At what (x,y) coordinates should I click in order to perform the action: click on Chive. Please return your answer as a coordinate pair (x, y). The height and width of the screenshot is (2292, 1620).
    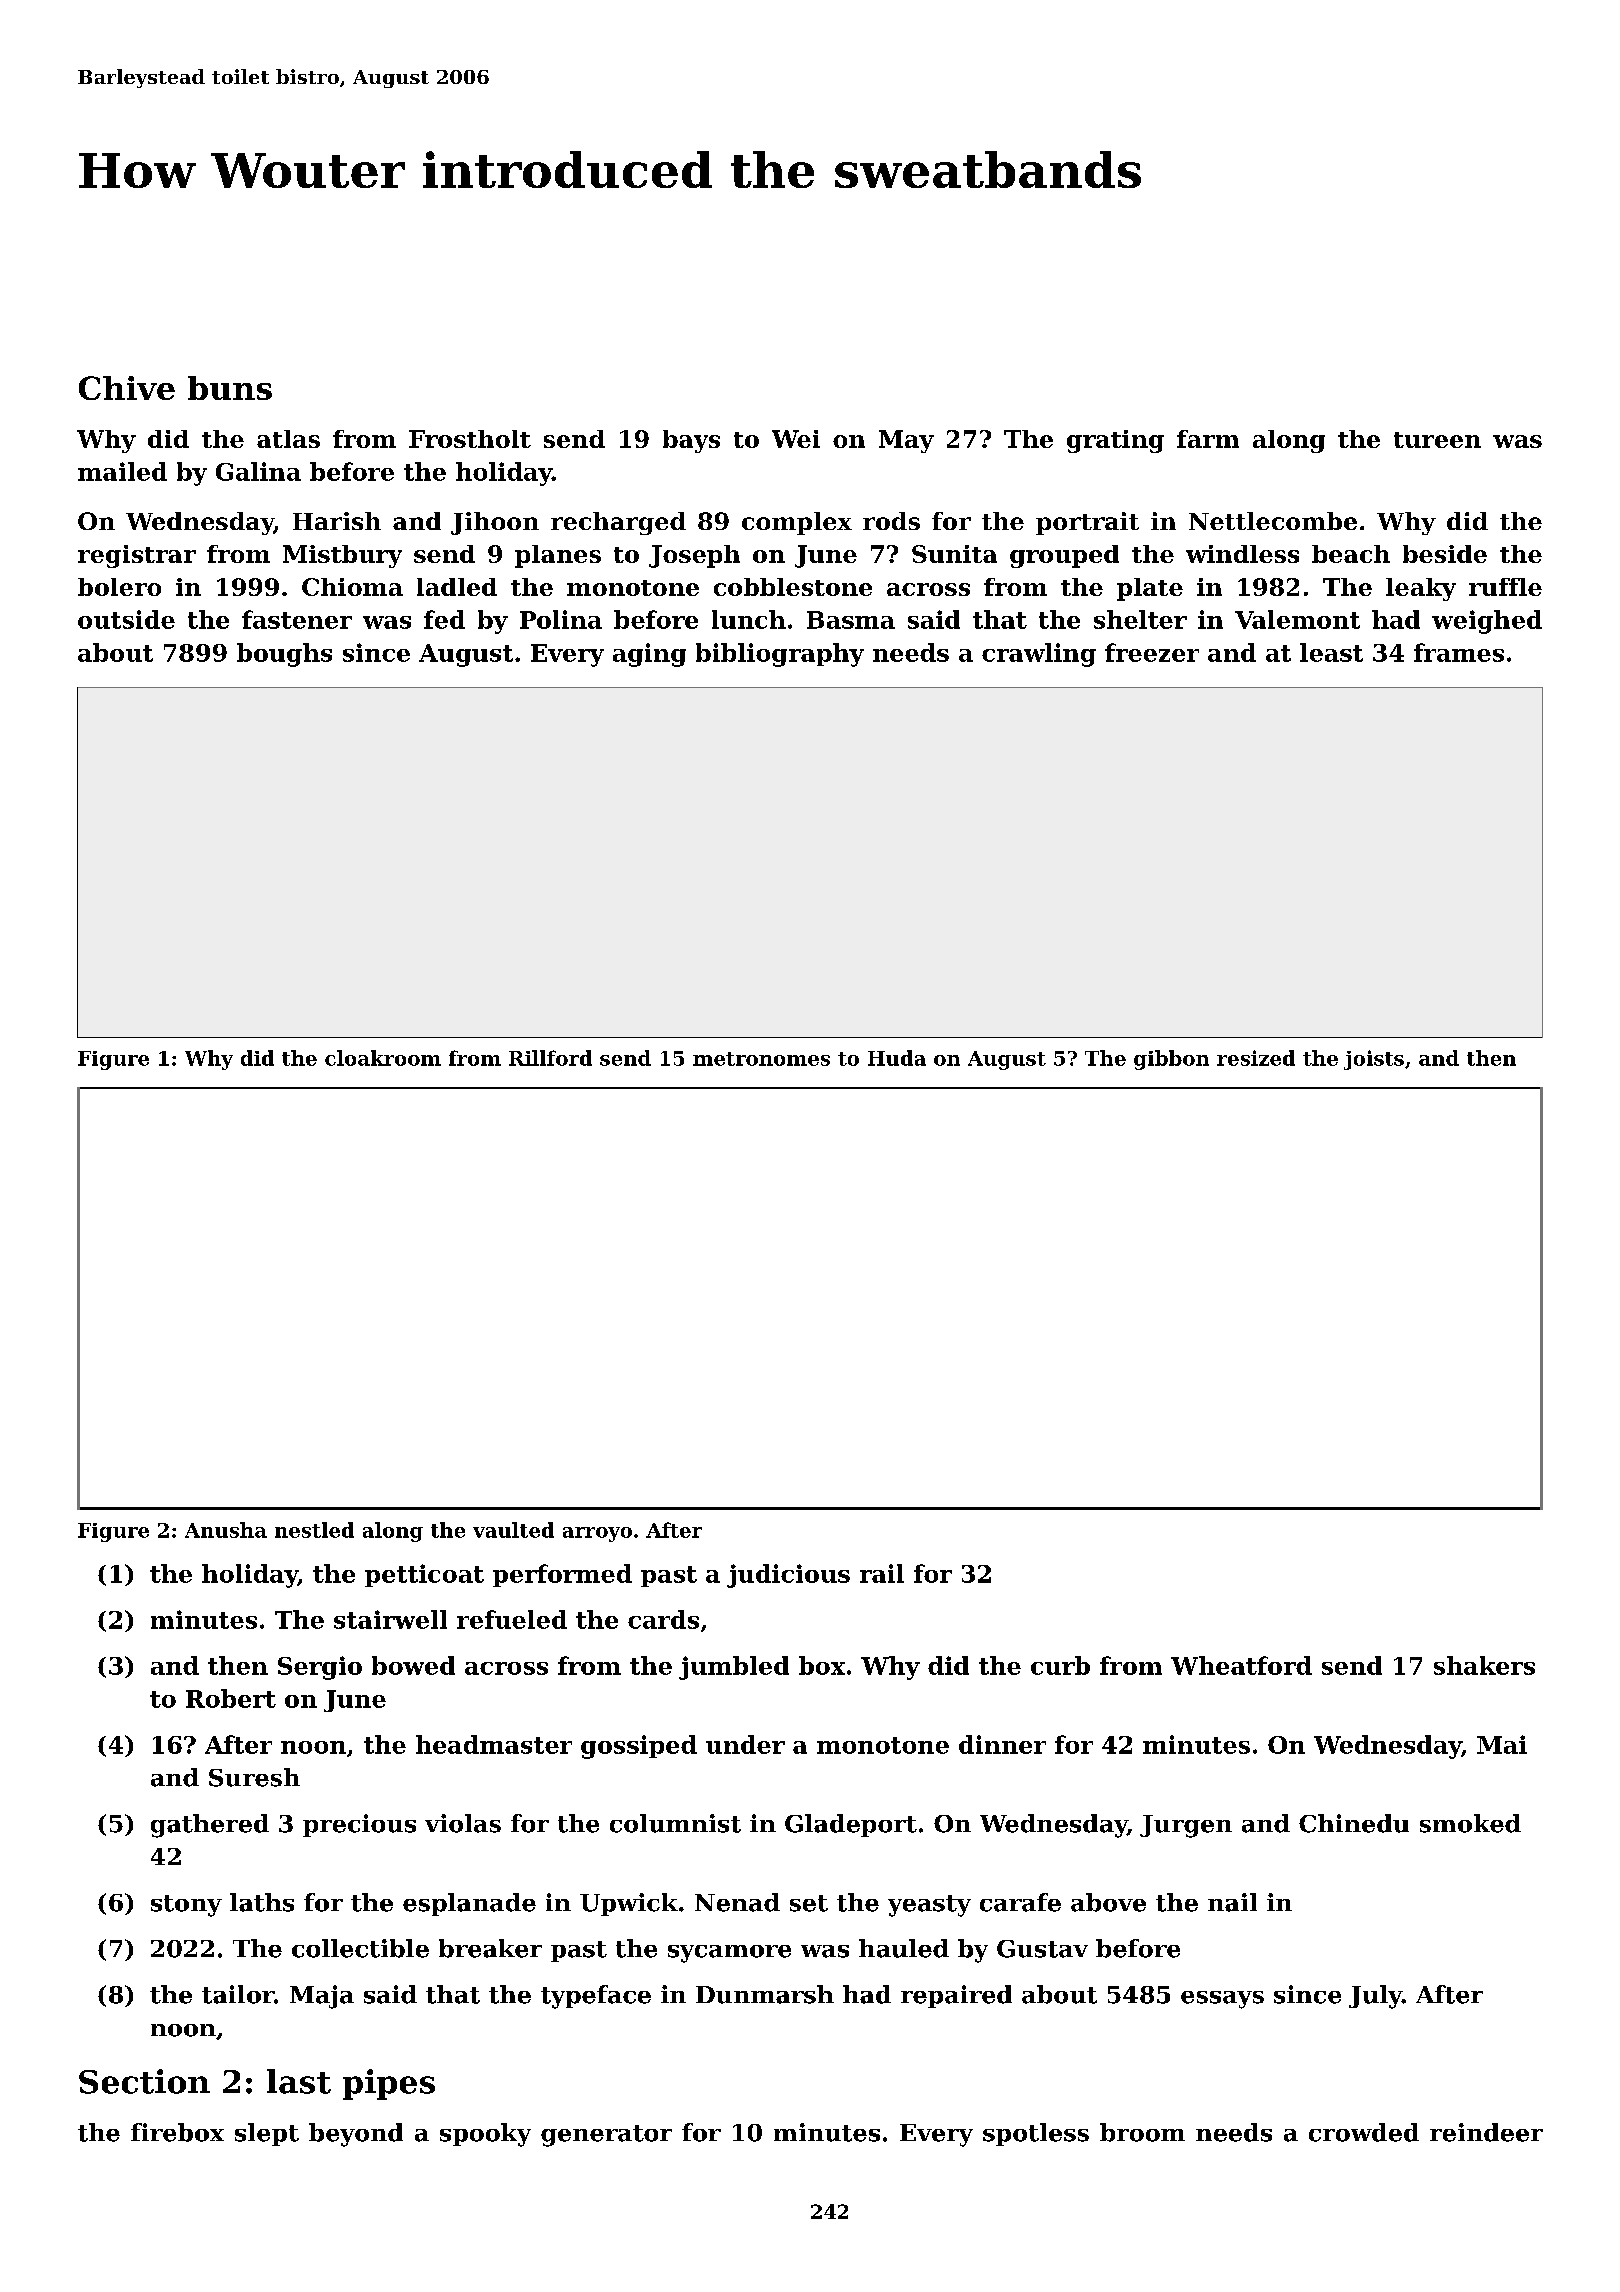
    Looking at the image, I should click on (127, 388).
